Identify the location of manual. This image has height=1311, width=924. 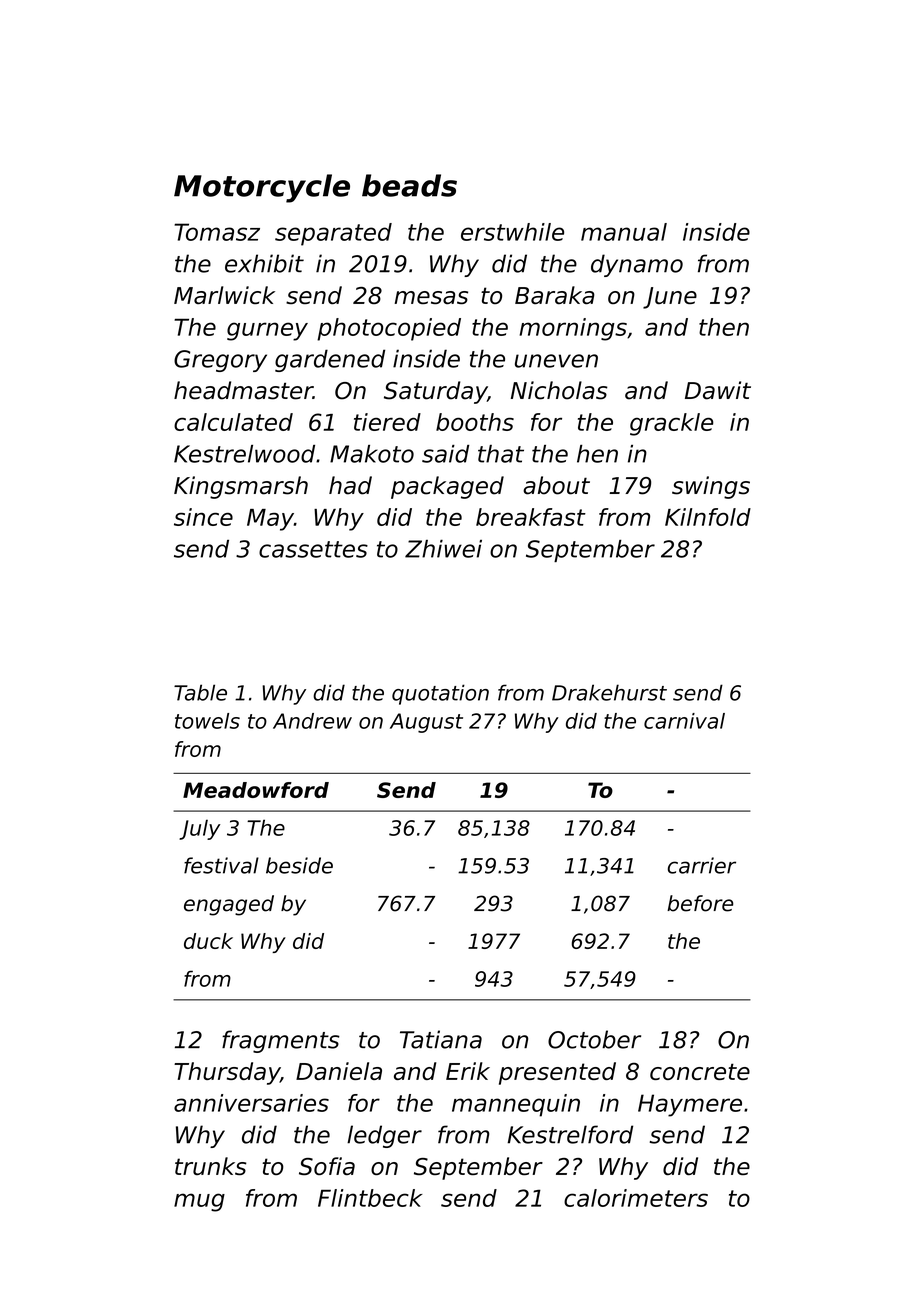
(624, 232).
